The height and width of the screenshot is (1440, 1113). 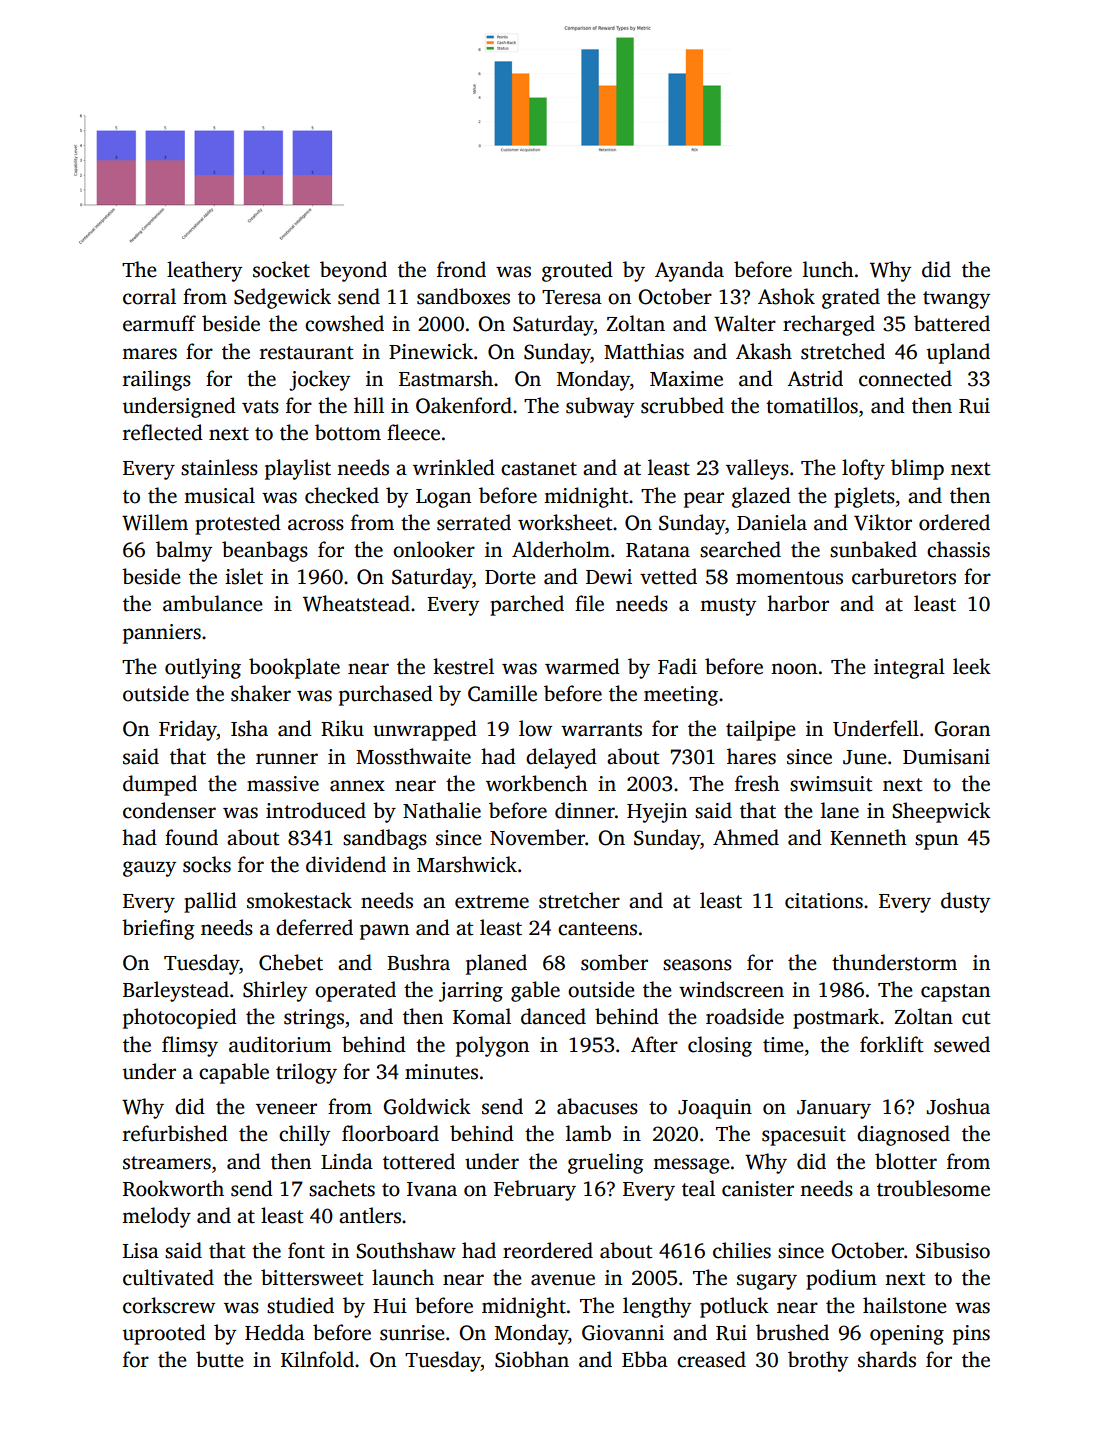 What do you see at coordinates (442, 810) in the screenshot?
I see `Nathalie` at bounding box center [442, 810].
